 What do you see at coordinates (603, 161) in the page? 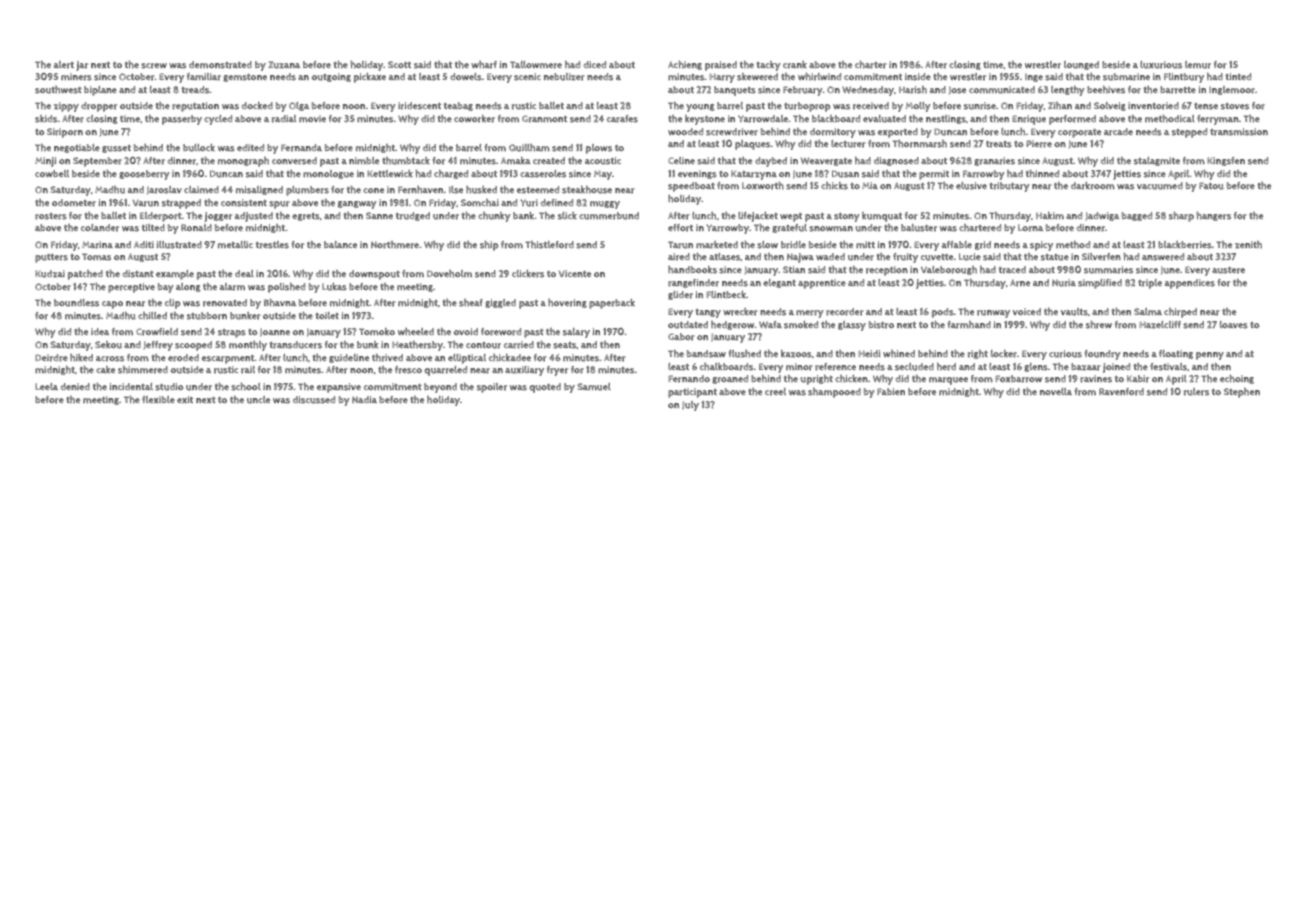
I see `acoustic` at bounding box center [603, 161].
